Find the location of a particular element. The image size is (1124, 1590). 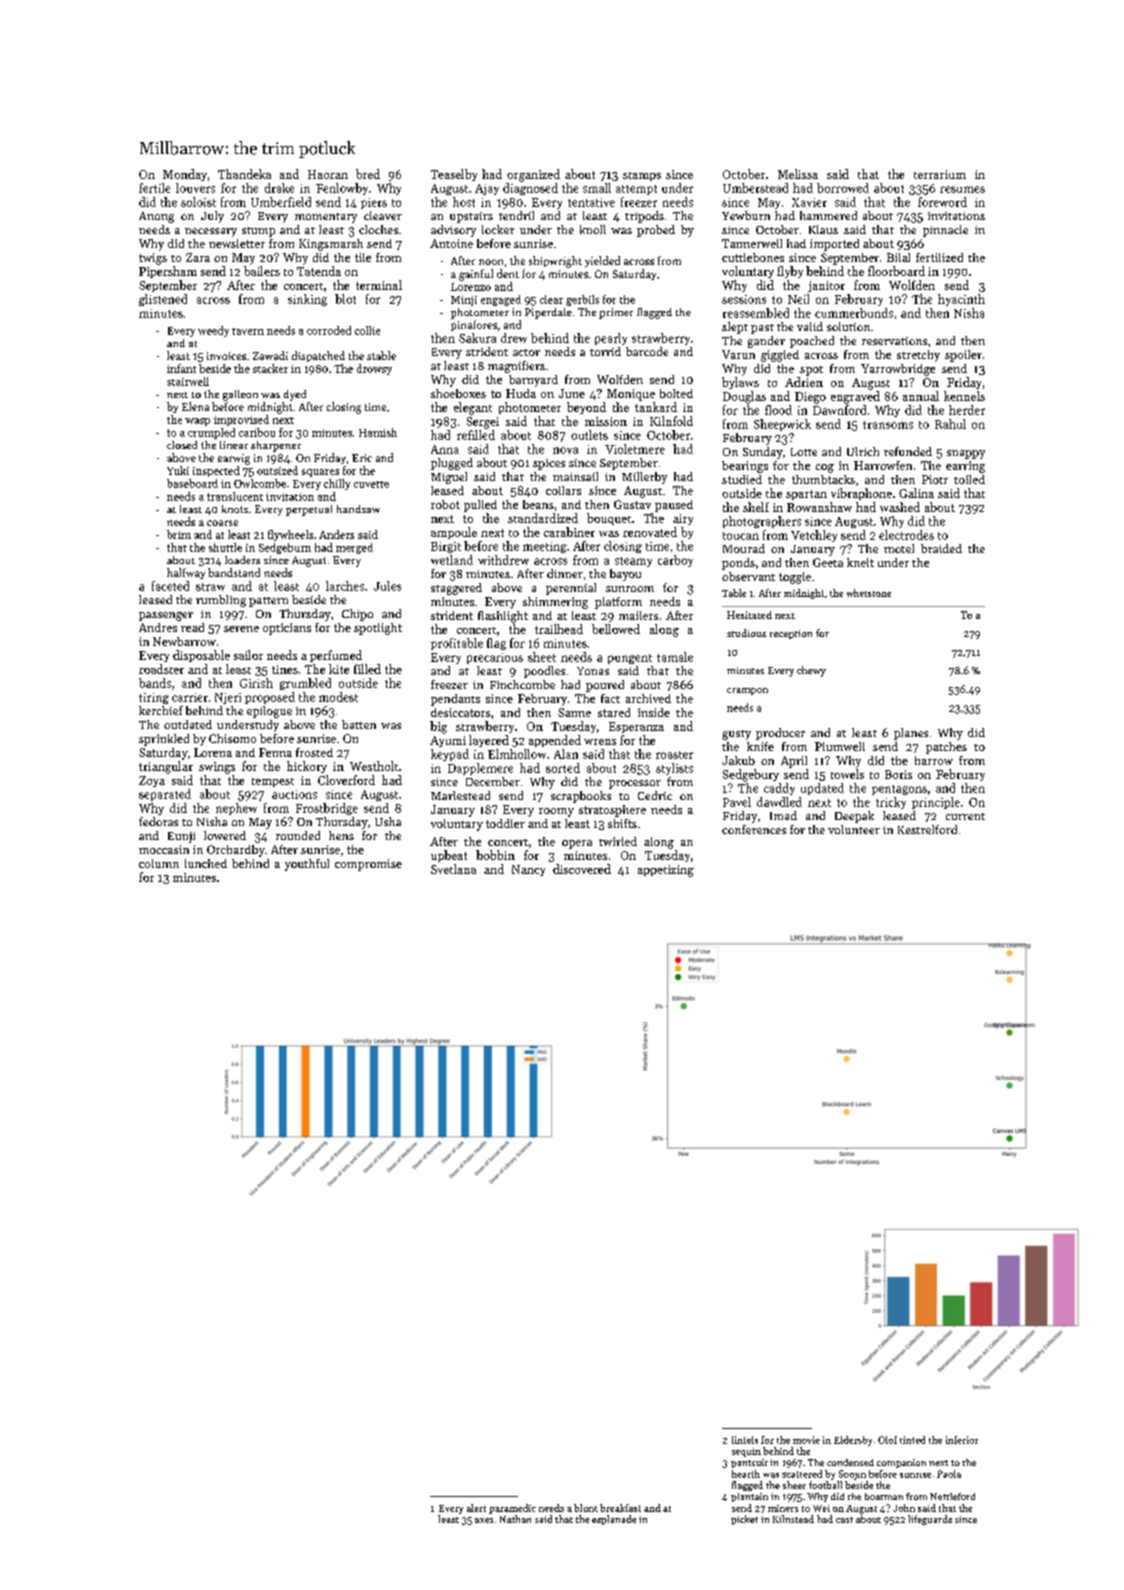

blot is located at coordinates (345, 299).
